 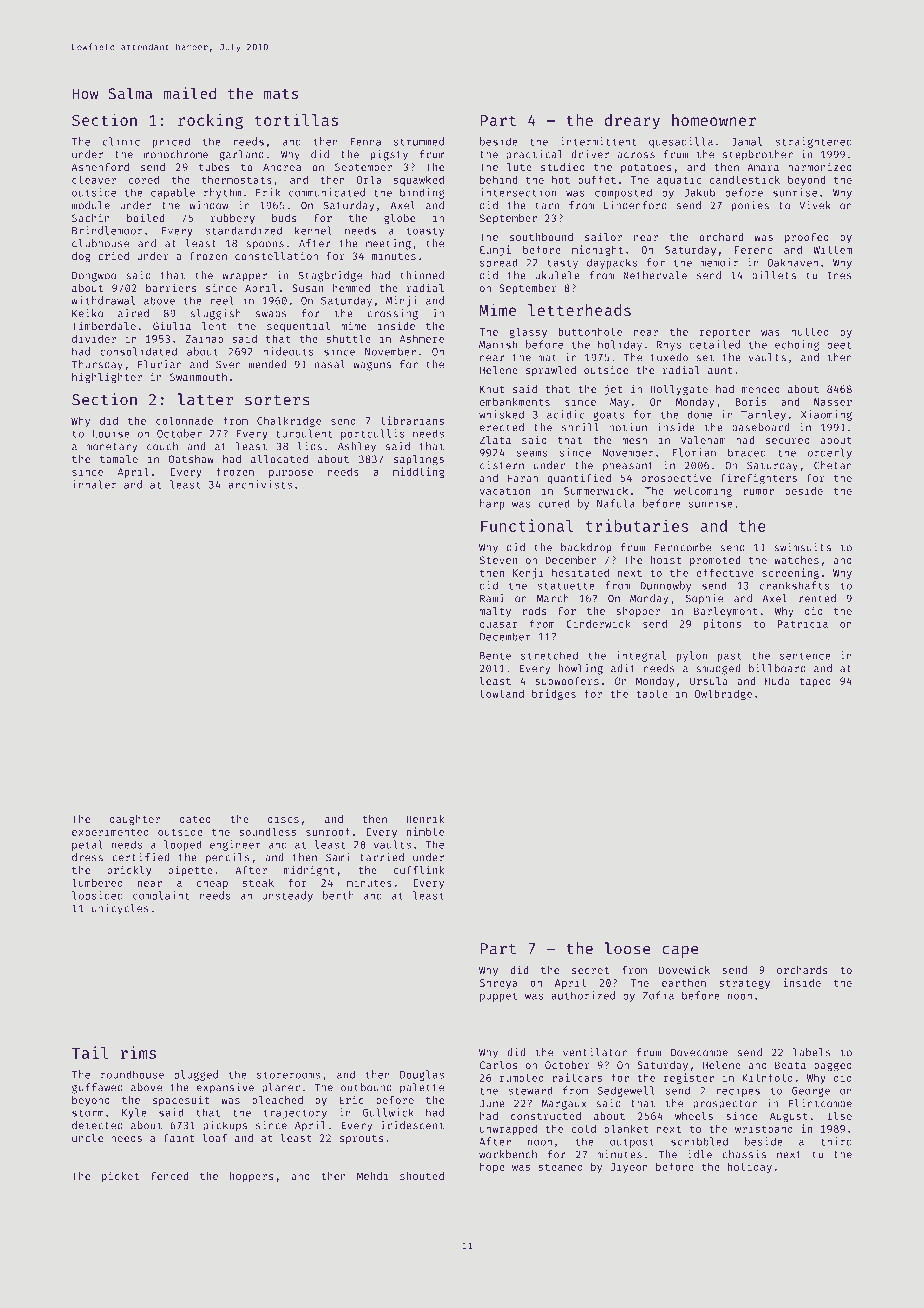 What do you see at coordinates (138, 1052) in the screenshot?
I see `rims` at bounding box center [138, 1052].
